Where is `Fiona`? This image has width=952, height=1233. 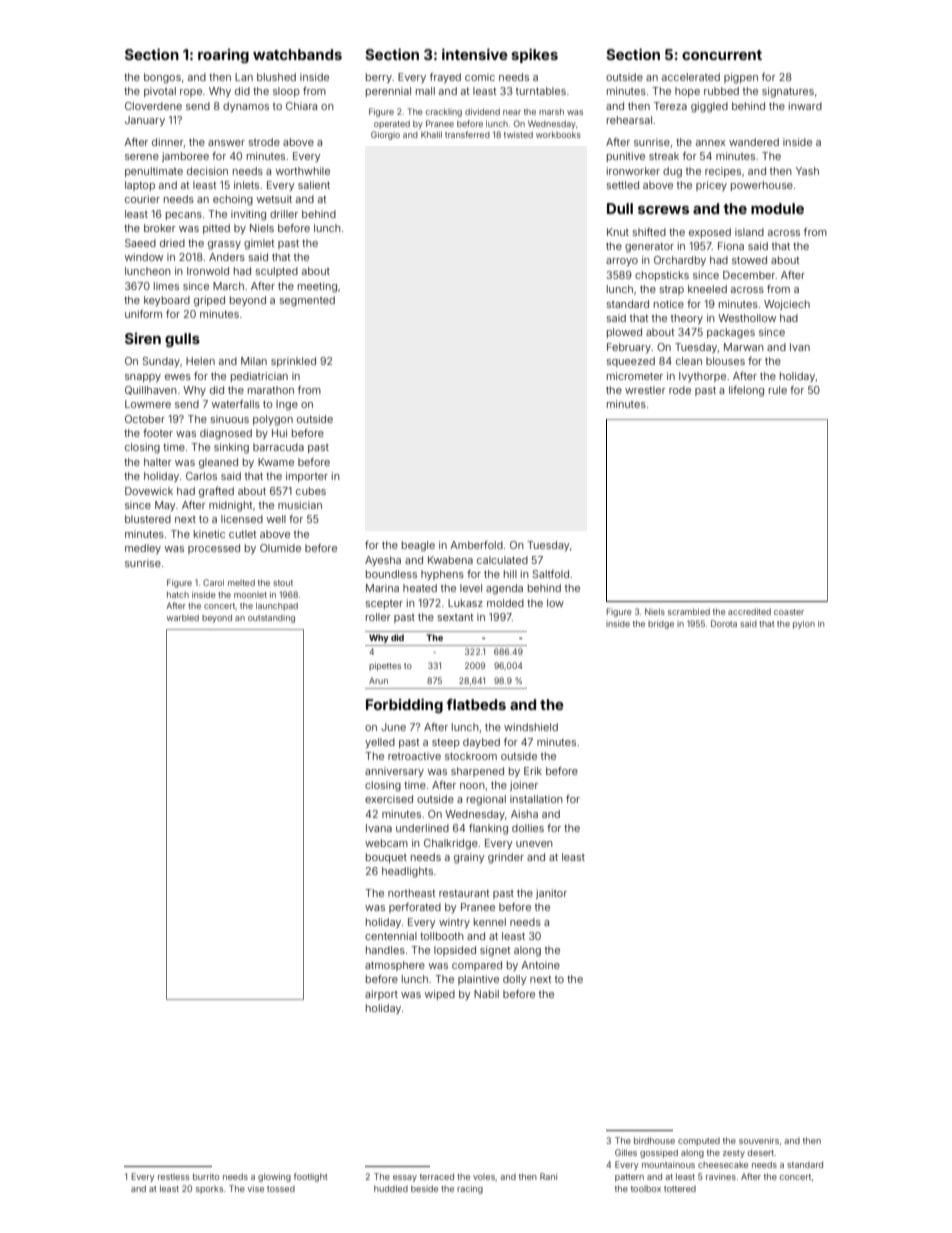 Fiona is located at coordinates (731, 246).
